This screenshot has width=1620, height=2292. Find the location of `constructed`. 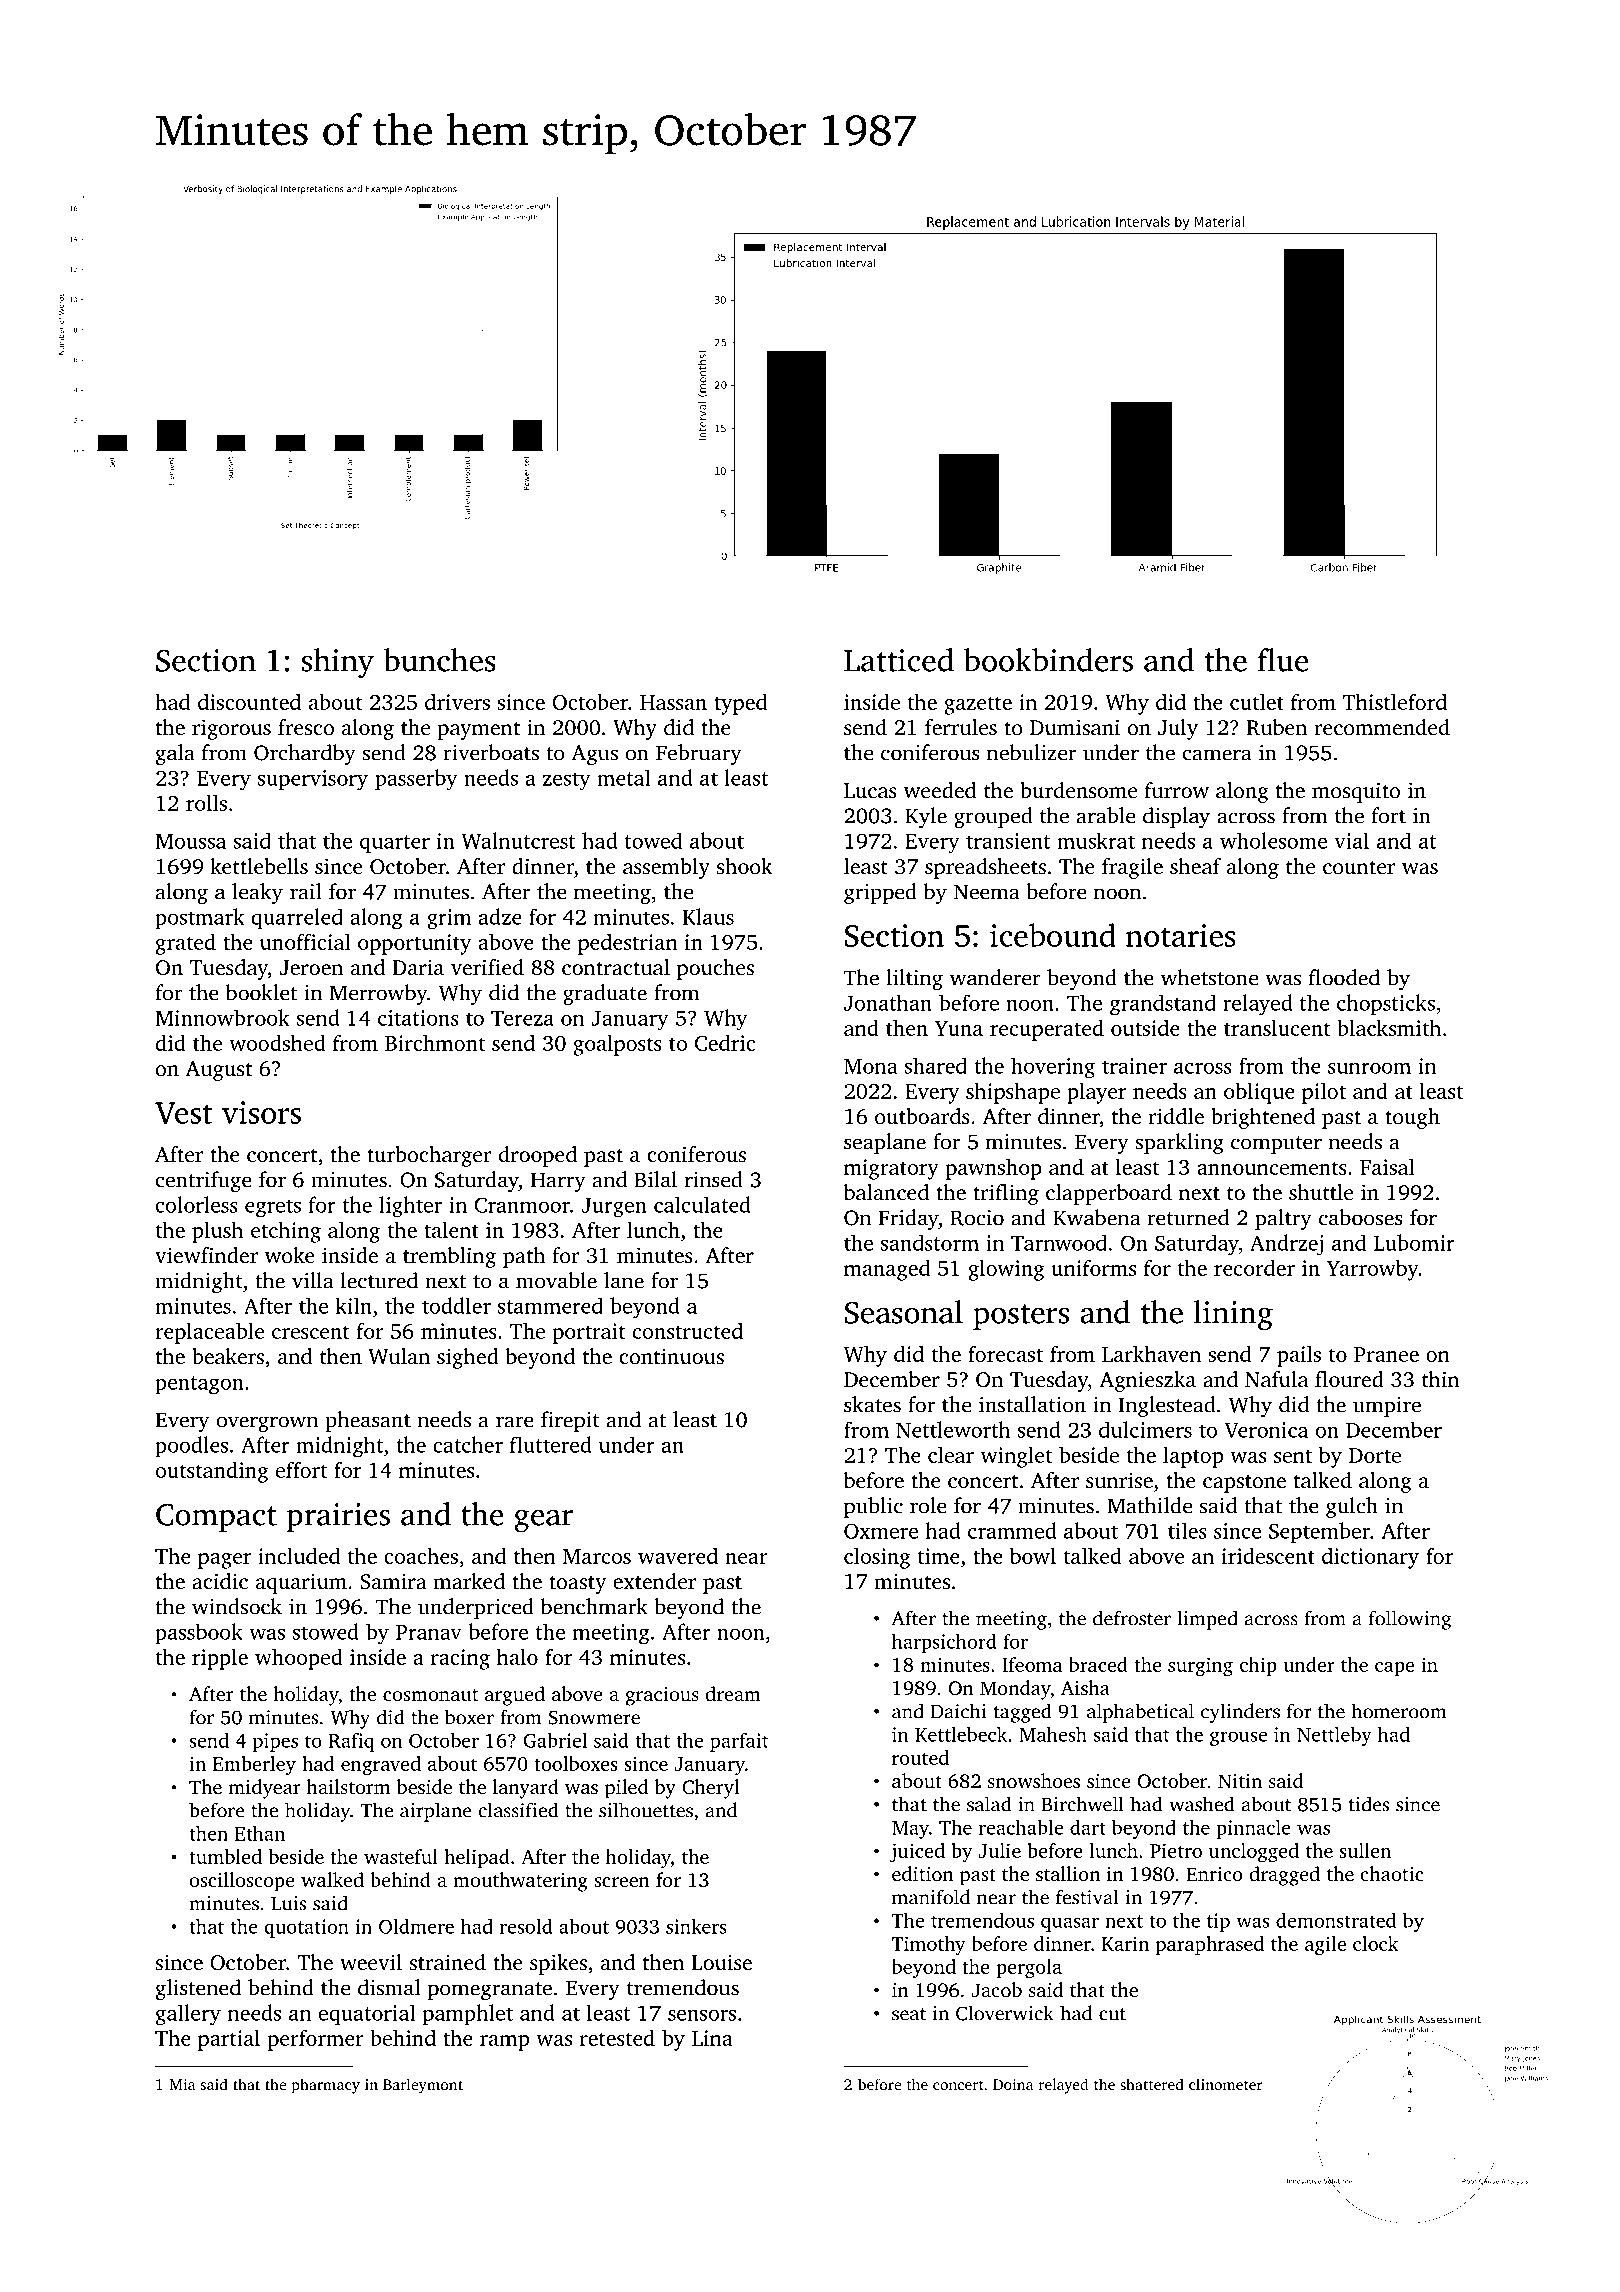

constructed is located at coordinates (688, 1331).
